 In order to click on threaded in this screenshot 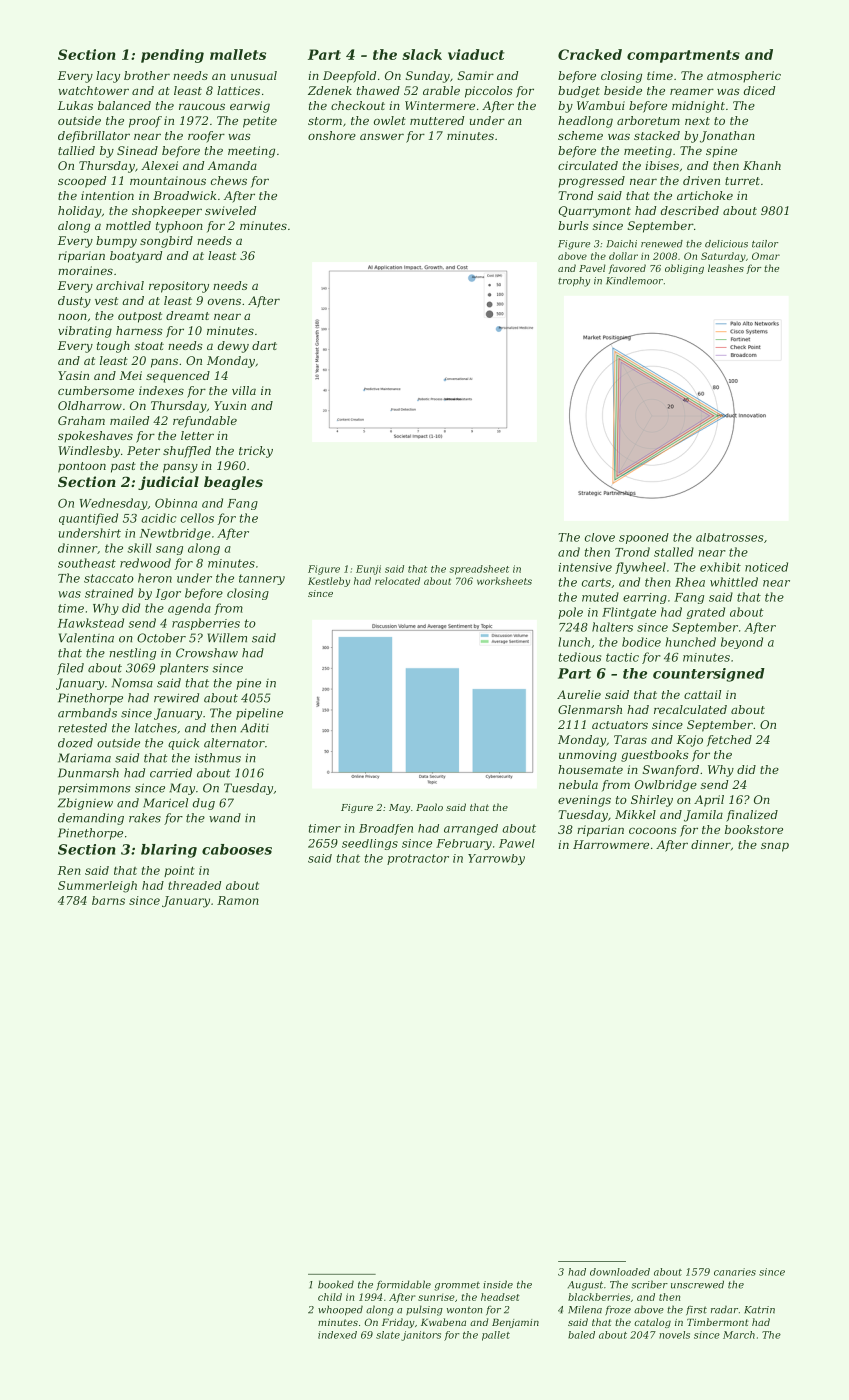, I will do `click(194, 885)`.
